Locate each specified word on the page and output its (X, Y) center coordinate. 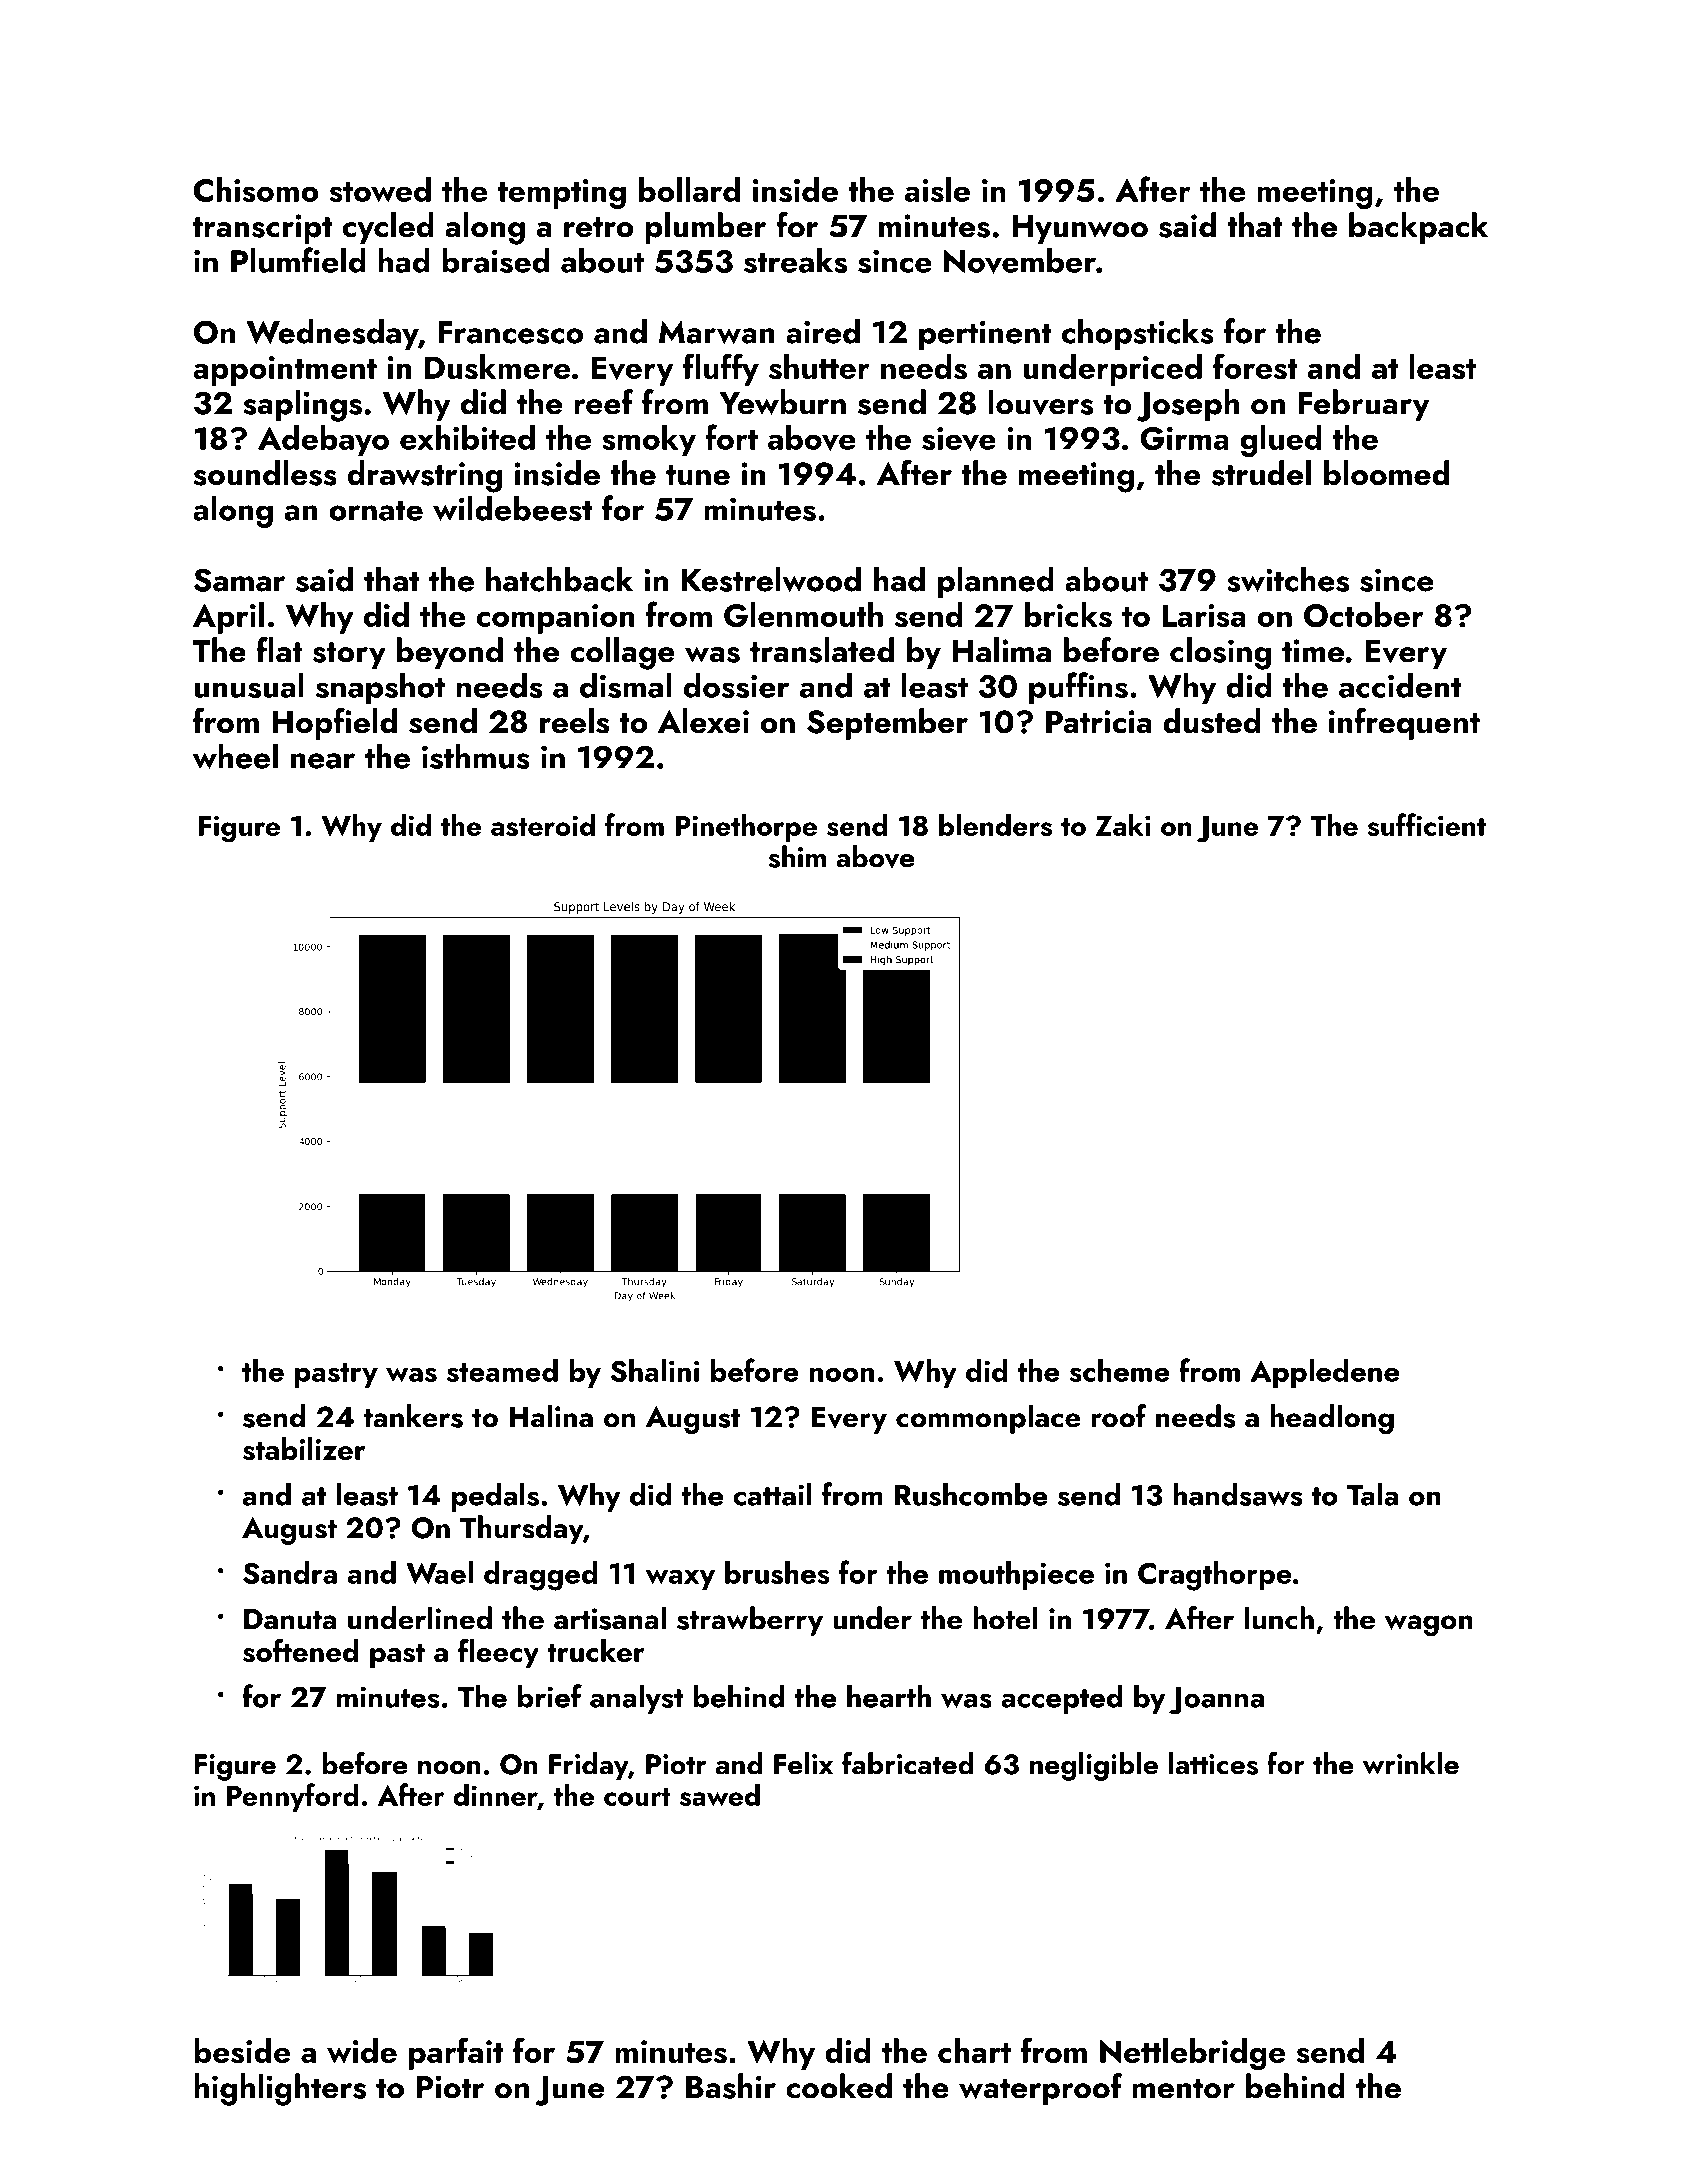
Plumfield (298, 260)
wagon (1429, 1625)
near (323, 761)
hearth (889, 1696)
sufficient (1426, 824)
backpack (1418, 228)
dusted (1212, 721)
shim (797, 856)
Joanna (1216, 1701)
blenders (995, 824)
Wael (439, 1572)
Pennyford (293, 1797)
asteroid (543, 824)
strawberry (750, 1621)
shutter (819, 367)
